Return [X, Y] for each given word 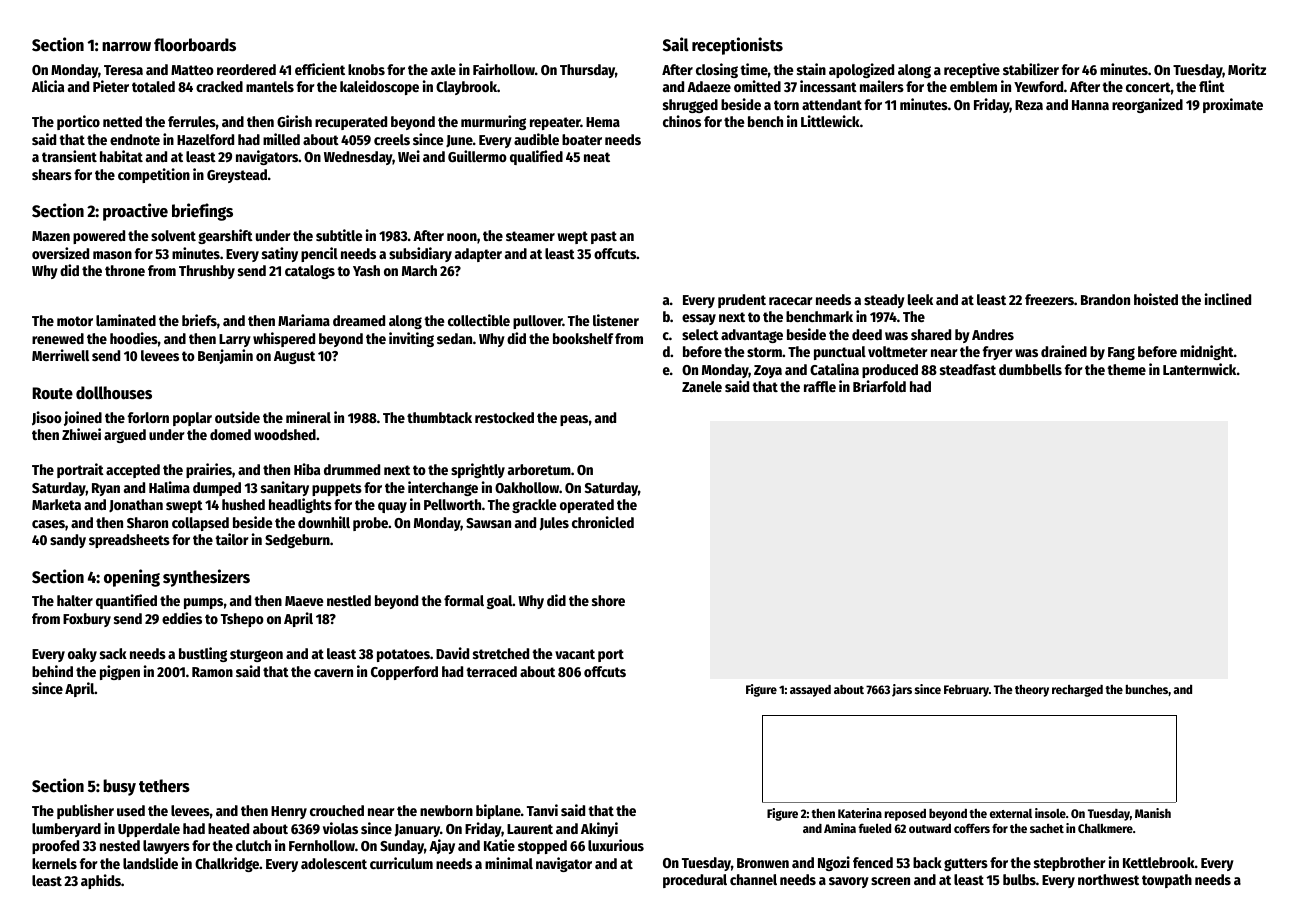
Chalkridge [227, 864]
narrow [126, 47]
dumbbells [1030, 369]
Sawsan [488, 523]
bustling [203, 654]
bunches [1147, 689]
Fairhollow [504, 69]
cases [48, 524]
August [294, 357]
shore [608, 600]
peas [574, 420]
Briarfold [879, 386]
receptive [972, 70]
